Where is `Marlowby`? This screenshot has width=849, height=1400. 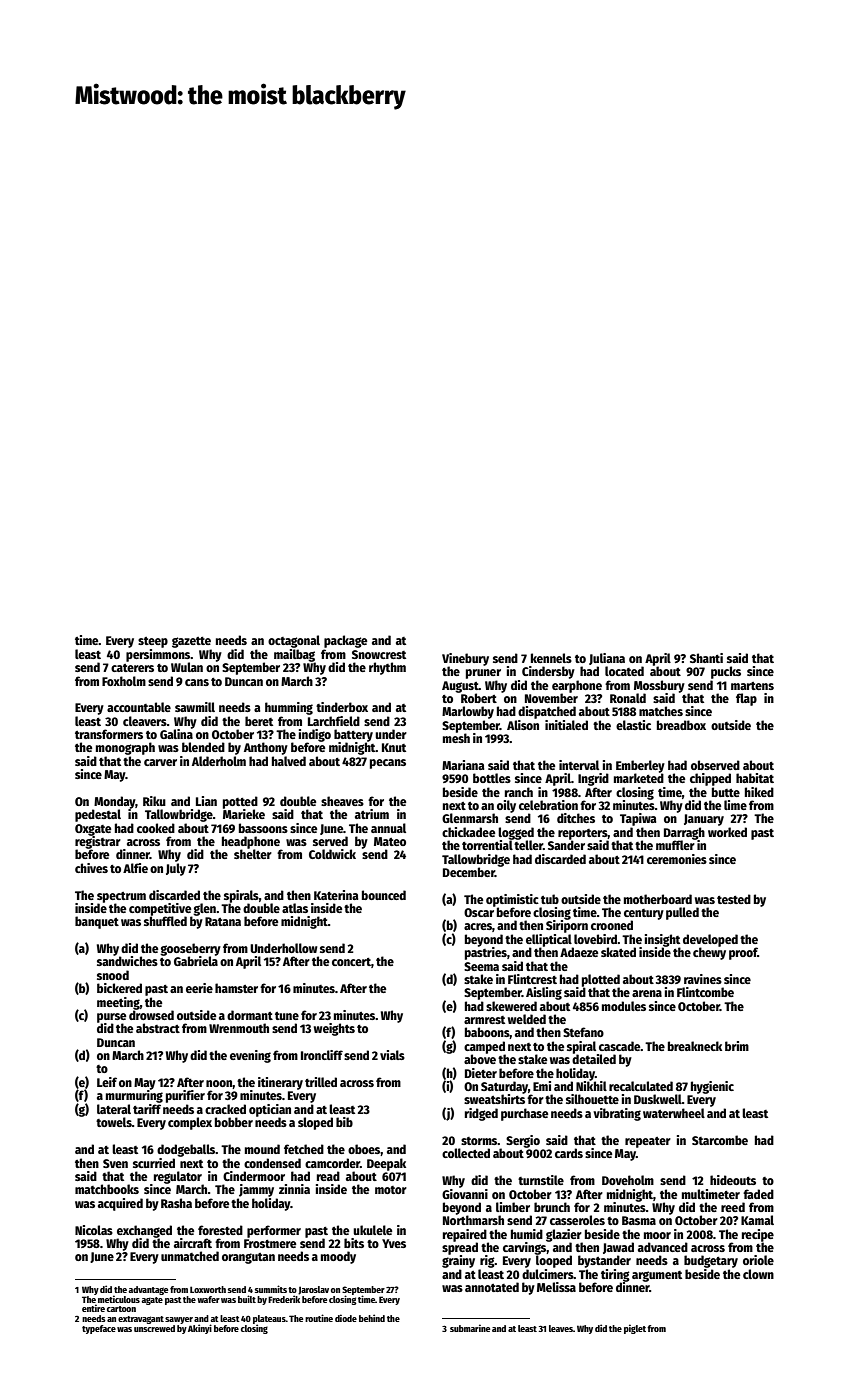
Marlowby is located at coordinates (468, 712).
